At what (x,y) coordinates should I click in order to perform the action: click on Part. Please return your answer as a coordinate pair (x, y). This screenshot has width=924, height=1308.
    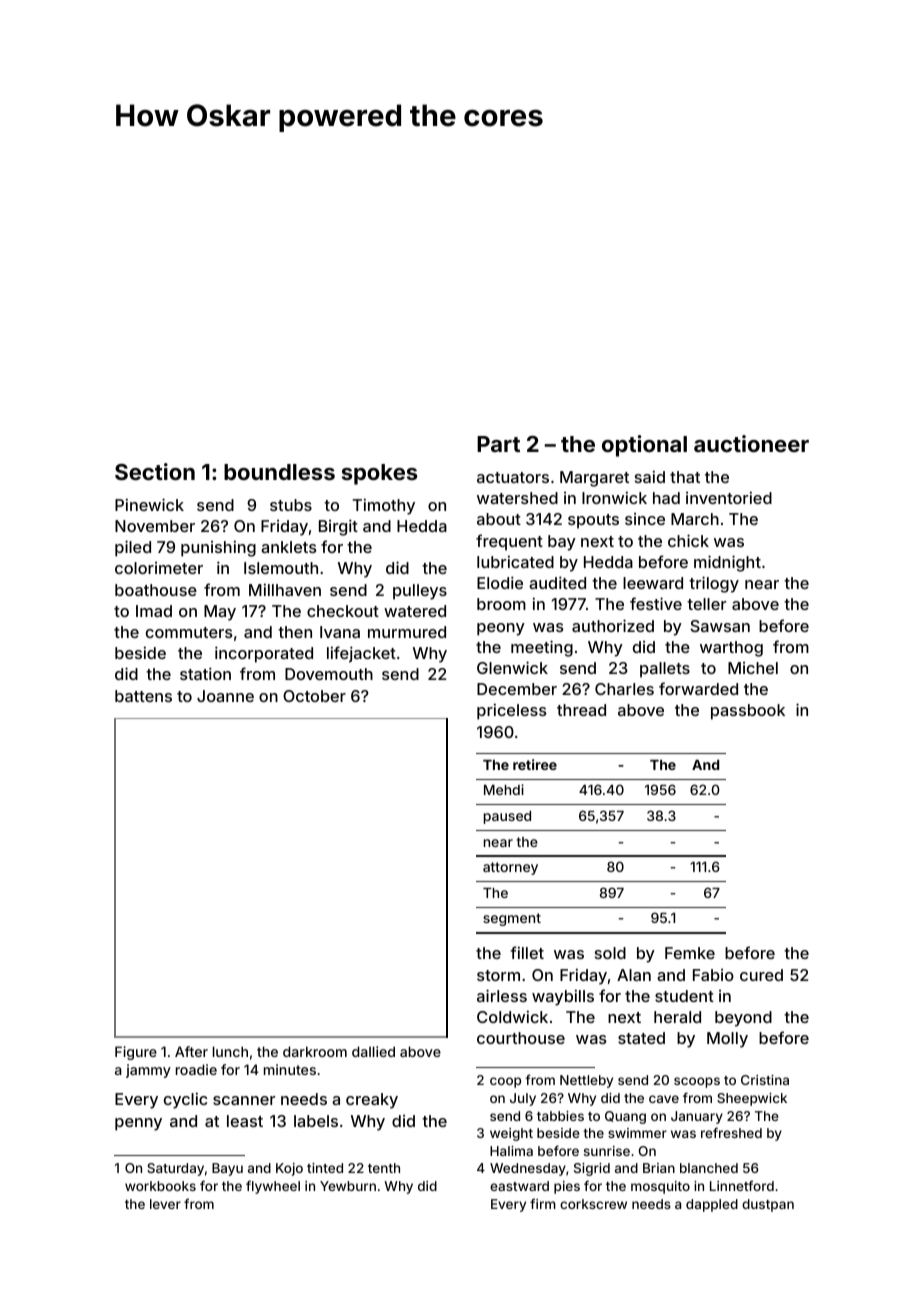
    Looking at the image, I should click on (498, 444).
